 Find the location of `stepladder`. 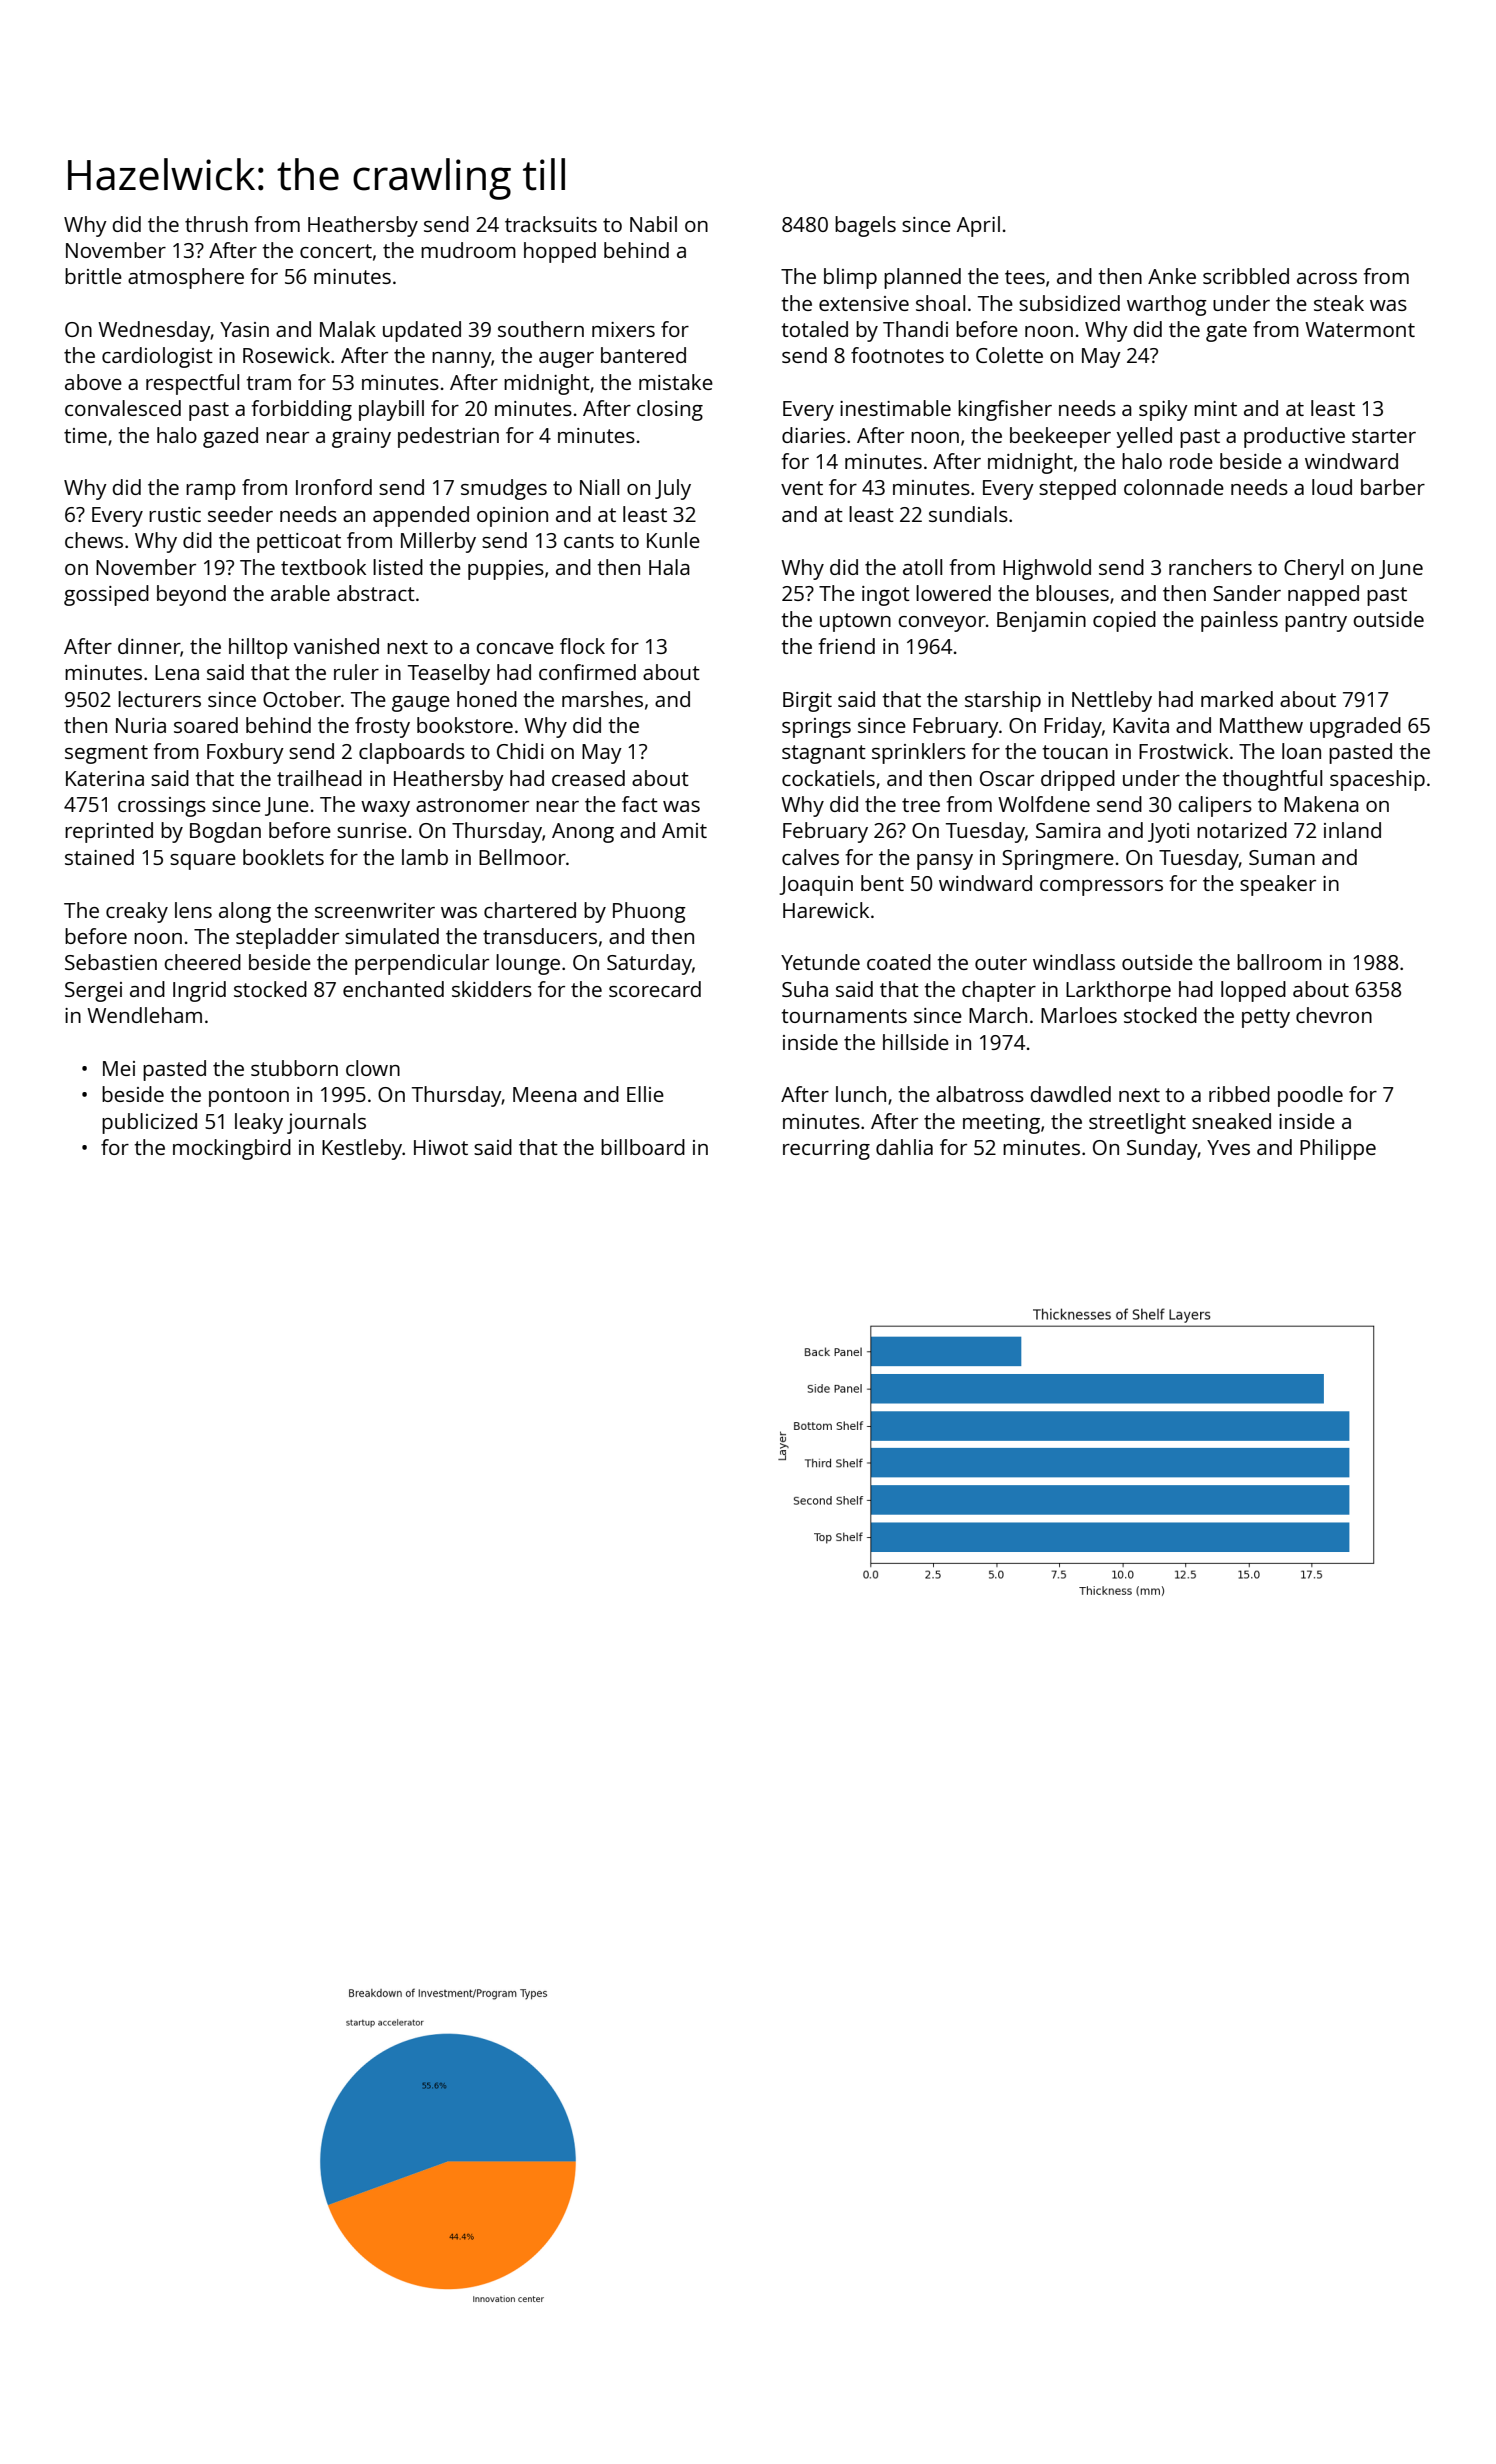

stepladder is located at coordinates (287, 938).
